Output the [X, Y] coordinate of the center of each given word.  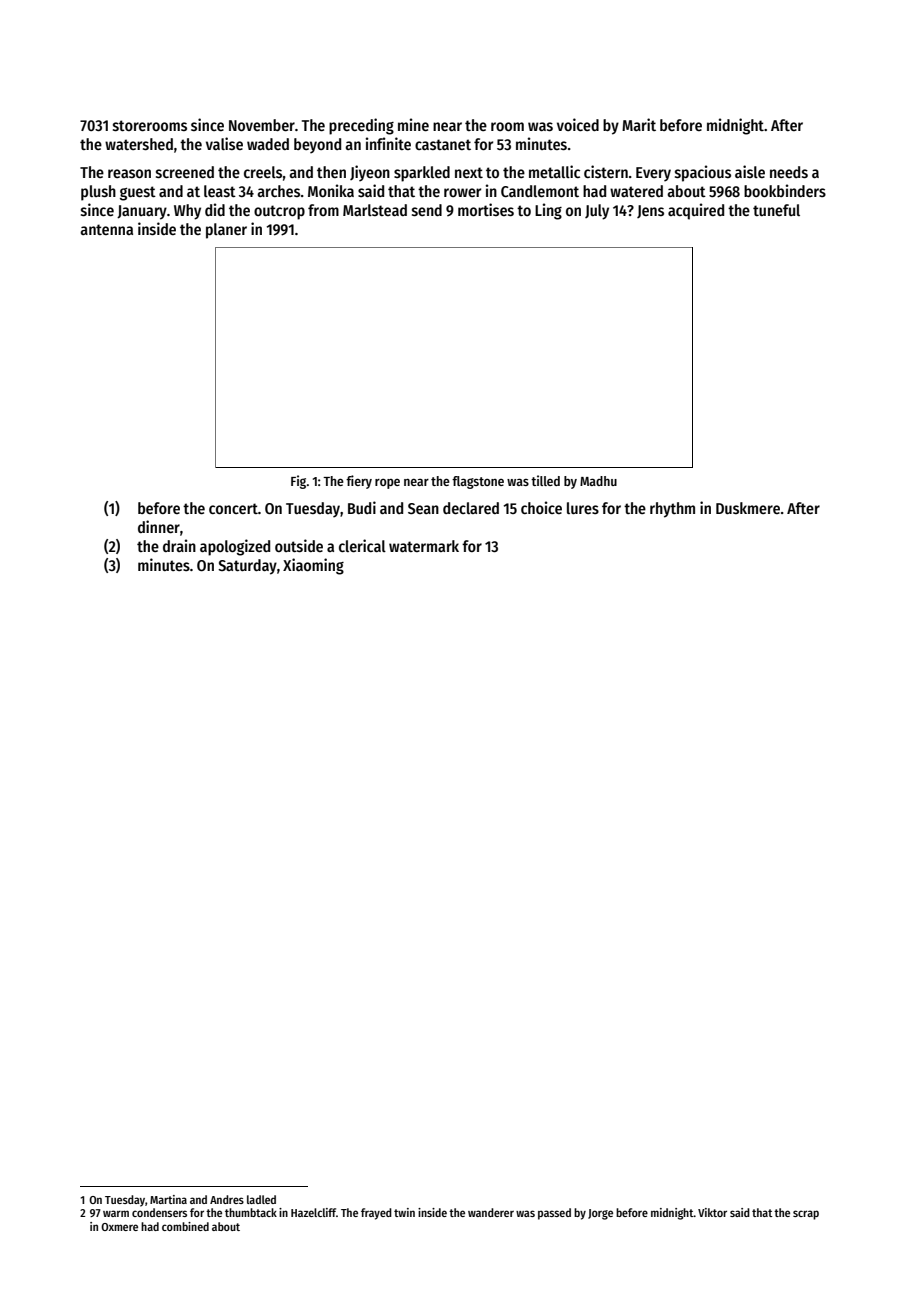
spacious [703, 173]
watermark [424, 546]
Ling [548, 211]
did [215, 209]
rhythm [672, 510]
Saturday [247, 567]
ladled [261, 1199]
